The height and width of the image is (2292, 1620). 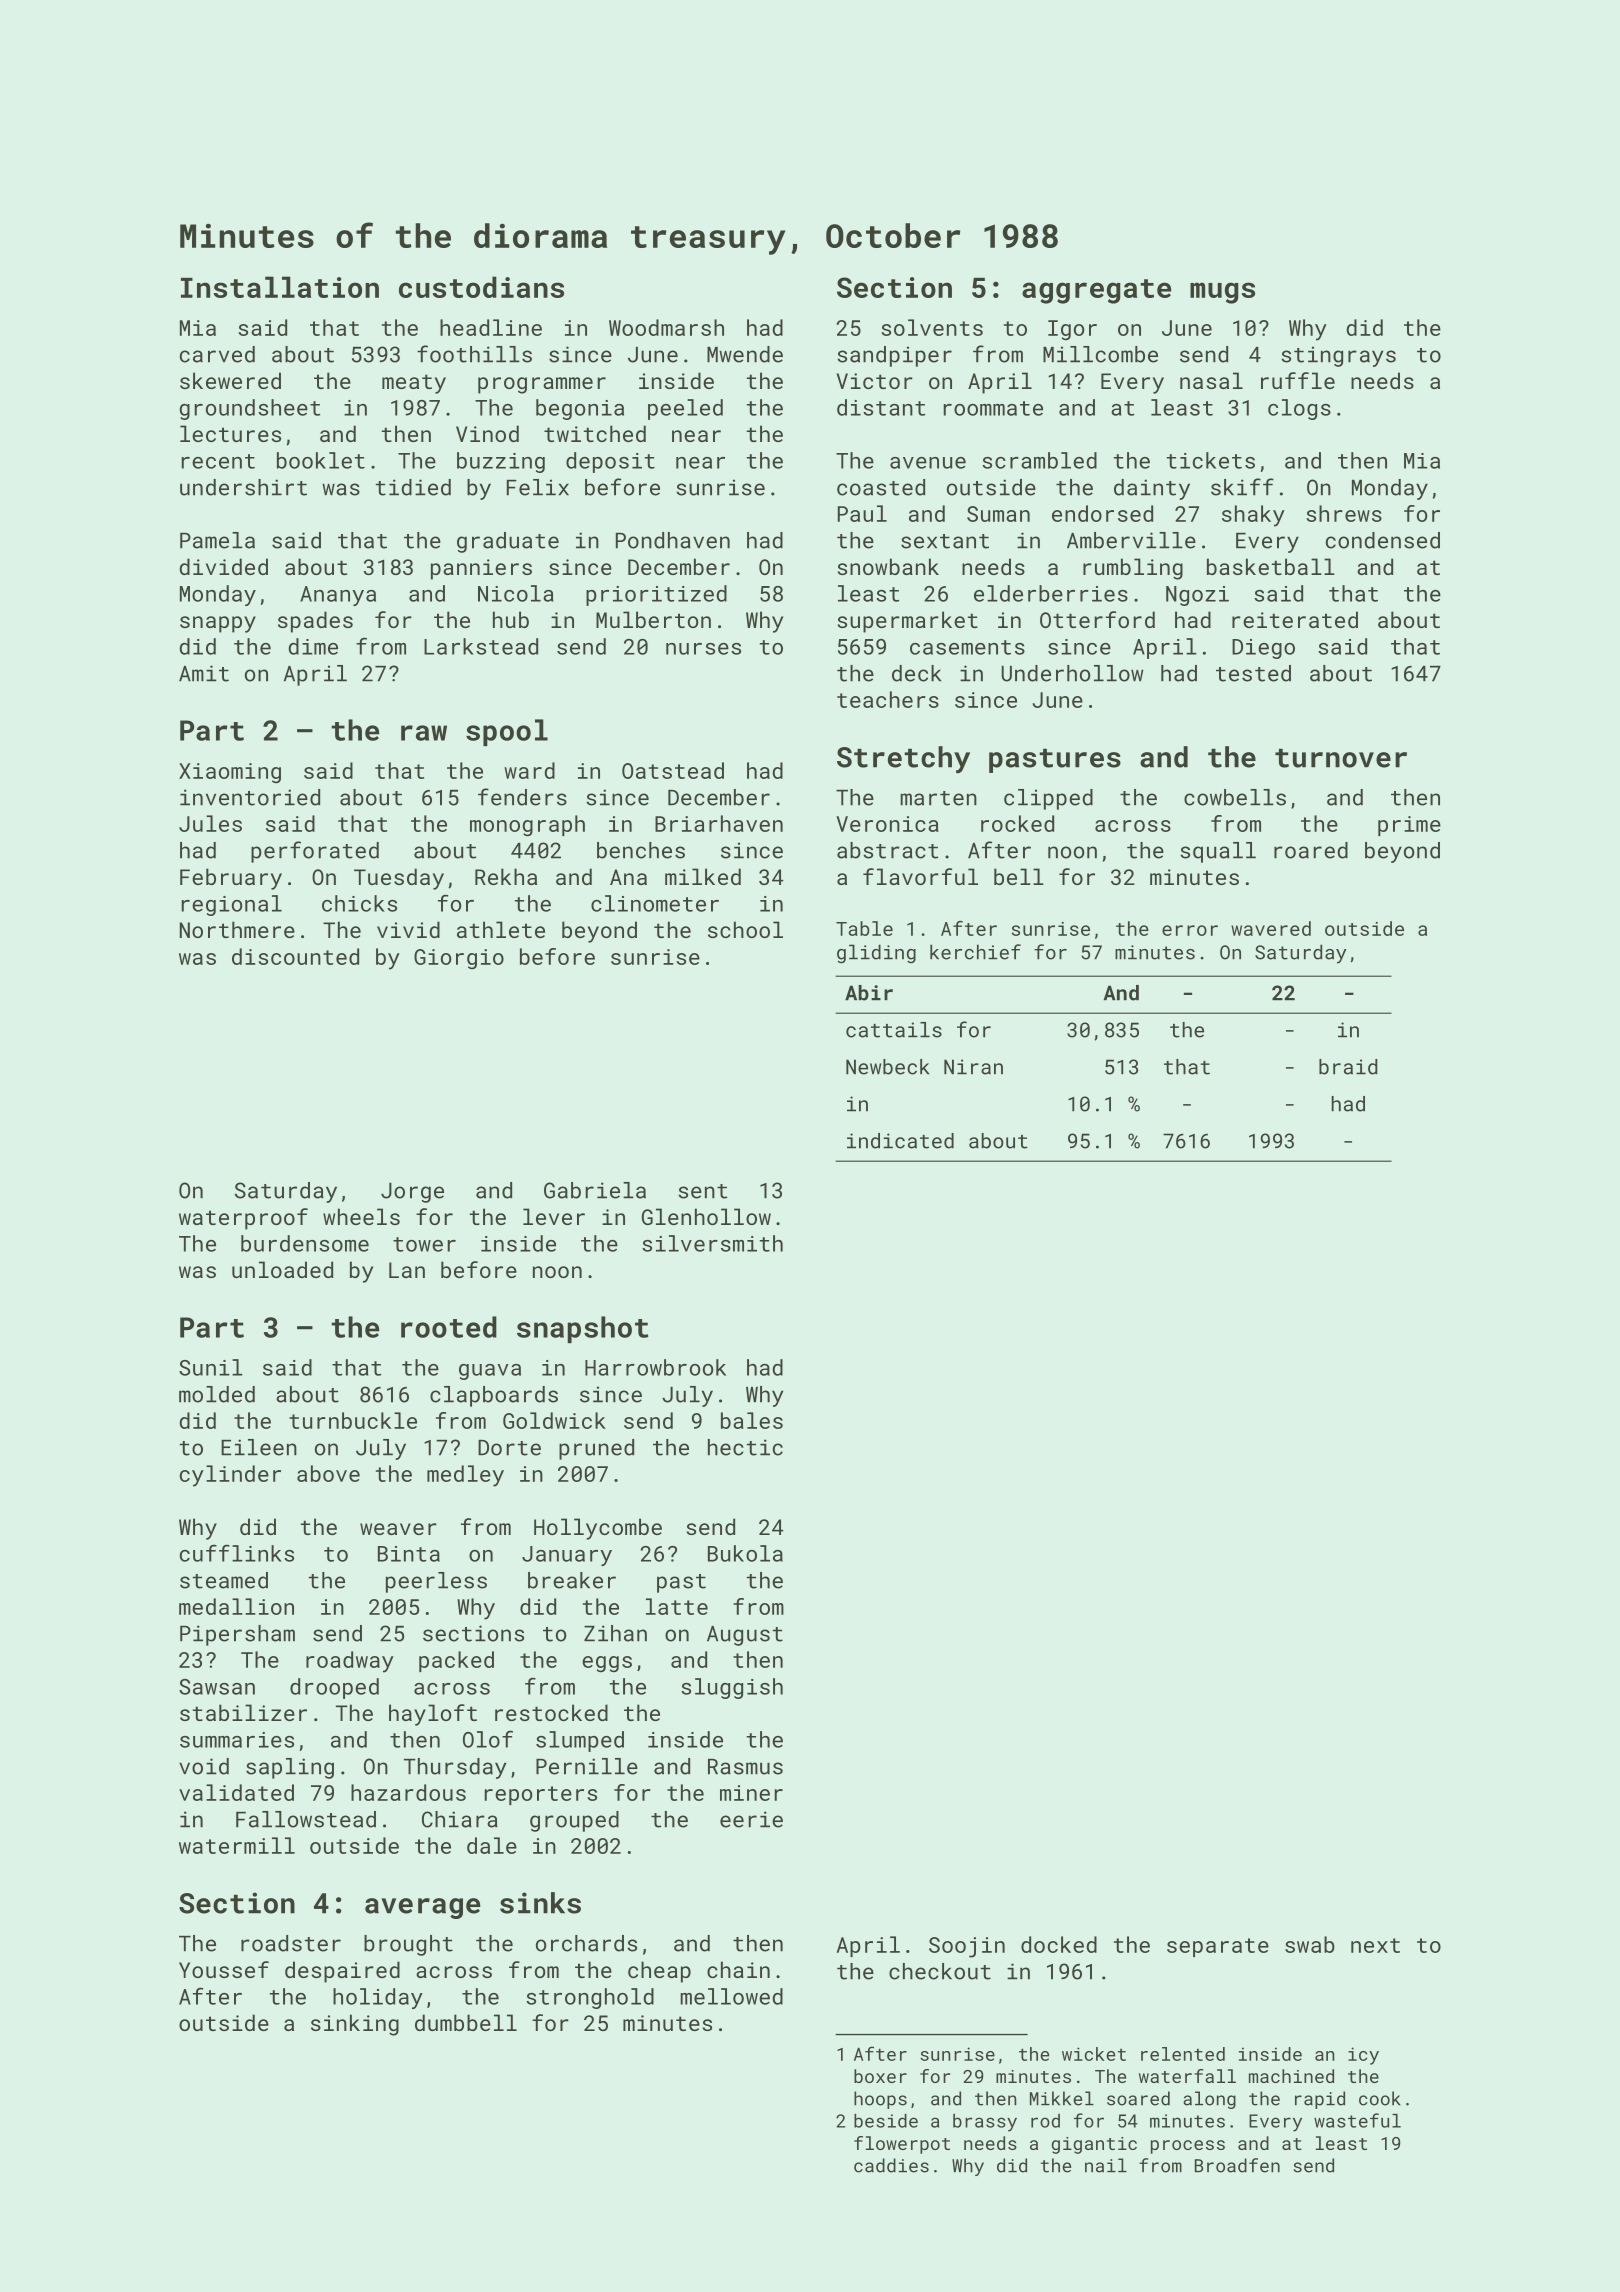 What do you see at coordinates (355, 2025) in the image?
I see `sinking` at bounding box center [355, 2025].
